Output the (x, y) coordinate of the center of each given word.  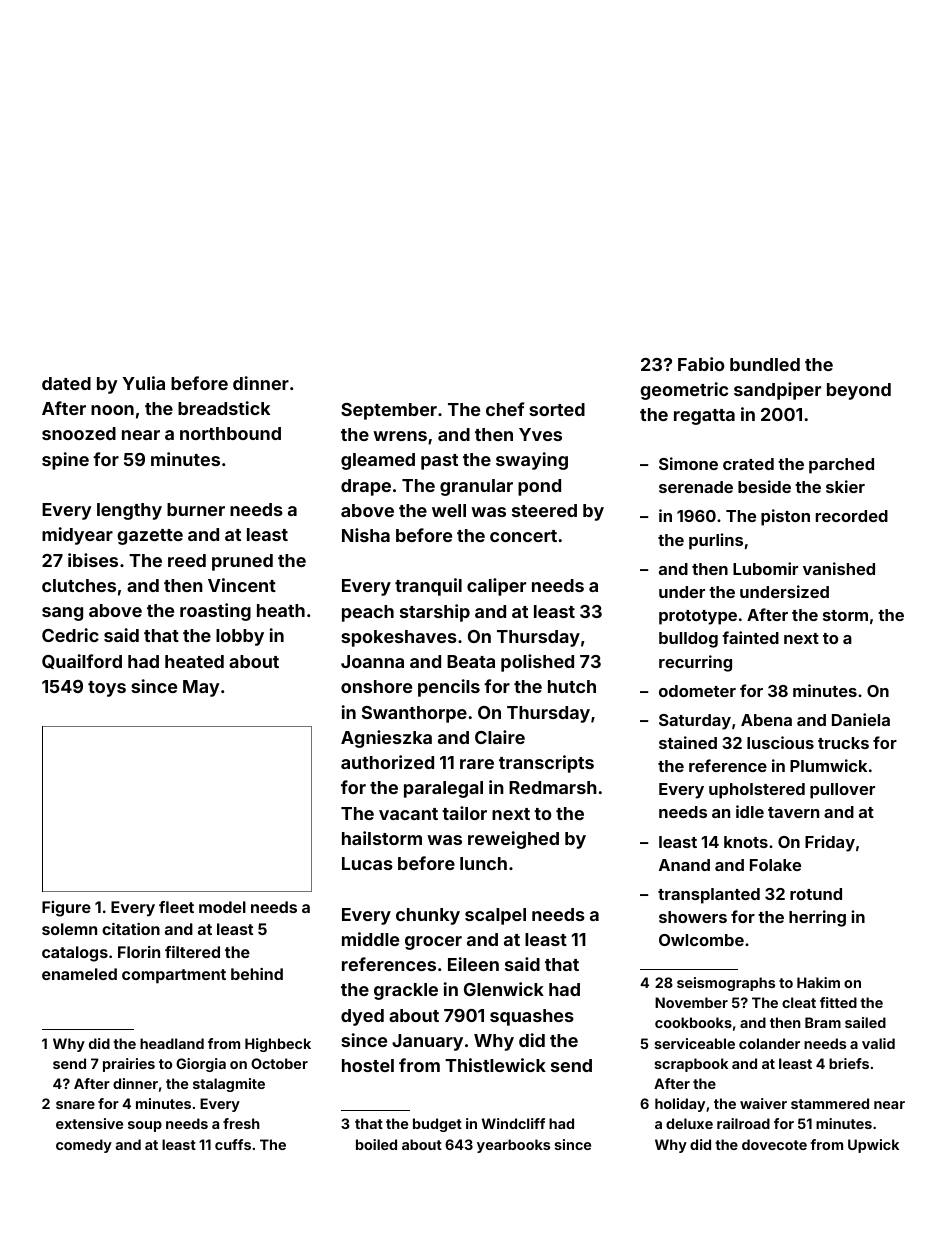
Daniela (861, 719)
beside (764, 486)
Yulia (143, 383)
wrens (400, 436)
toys (107, 689)
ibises (93, 560)
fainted (750, 637)
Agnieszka (386, 739)
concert (523, 536)
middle (370, 939)
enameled (79, 974)
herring (817, 918)
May (201, 688)
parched (841, 466)
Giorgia (201, 1065)
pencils (449, 688)
